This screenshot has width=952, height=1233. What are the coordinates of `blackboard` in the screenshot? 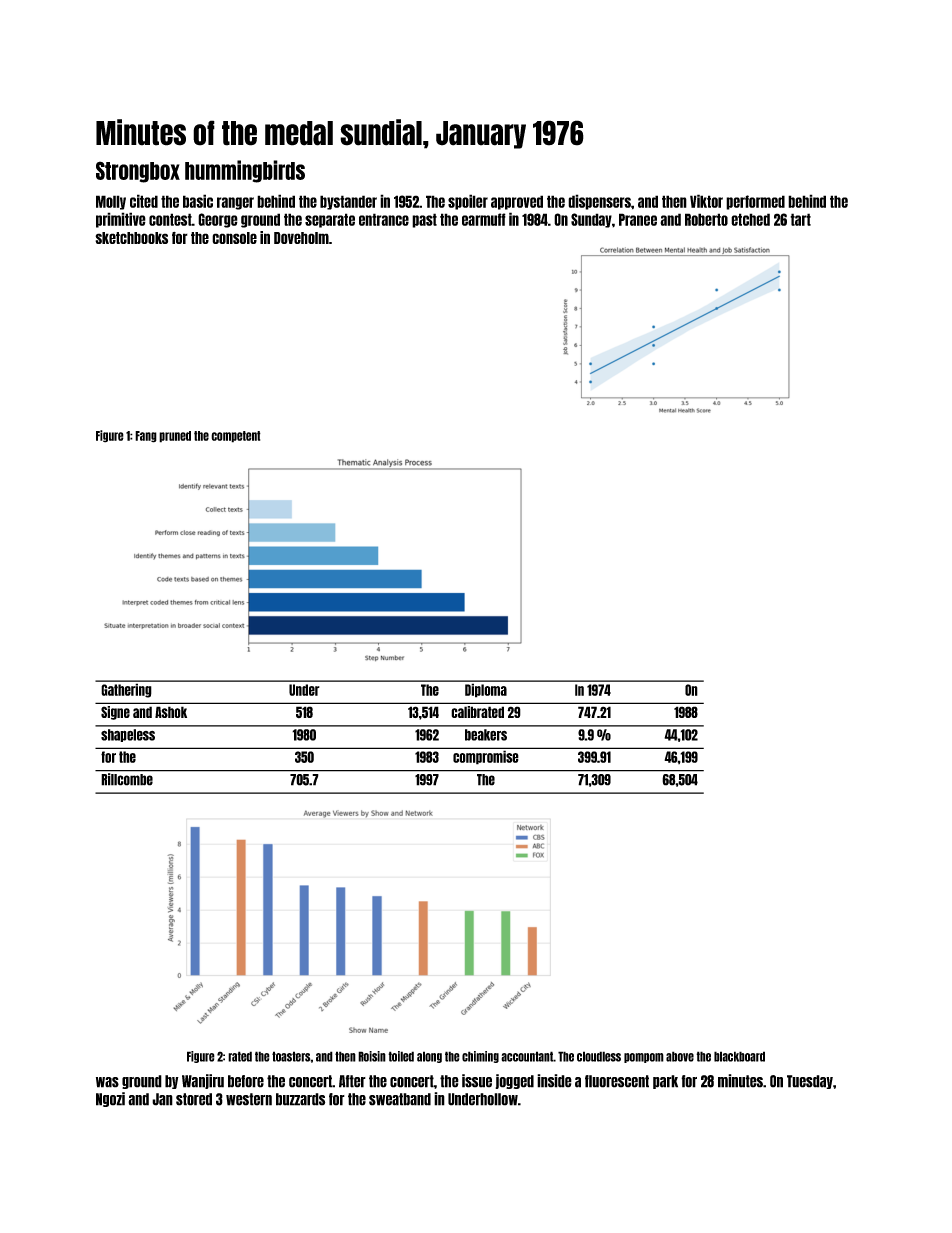 It's located at (739, 1056).
